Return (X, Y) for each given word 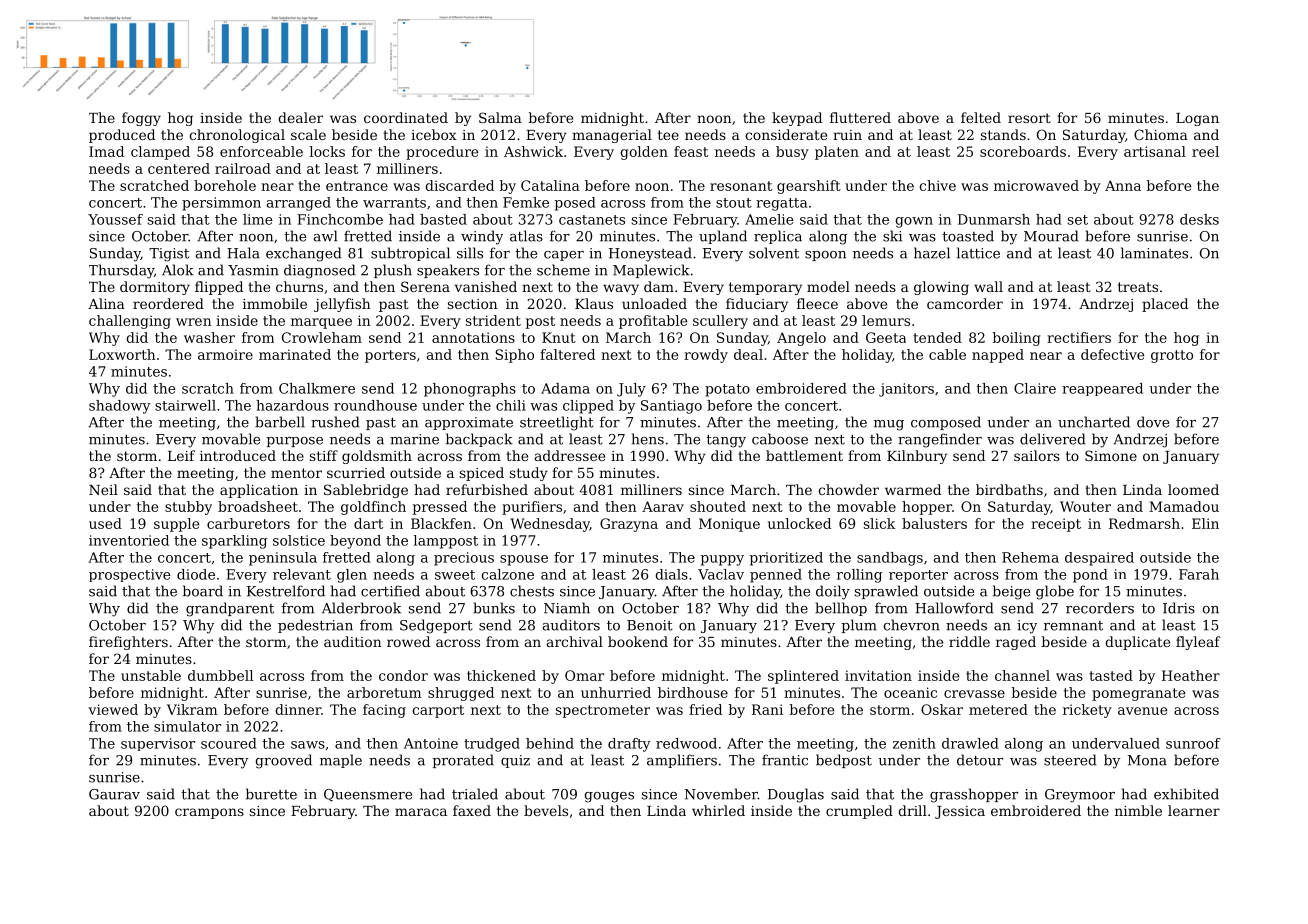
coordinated (406, 117)
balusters (934, 523)
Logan (1197, 119)
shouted (718, 506)
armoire (225, 354)
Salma (500, 117)
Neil (103, 489)
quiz (515, 761)
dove (1153, 422)
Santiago (671, 407)
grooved (283, 761)
